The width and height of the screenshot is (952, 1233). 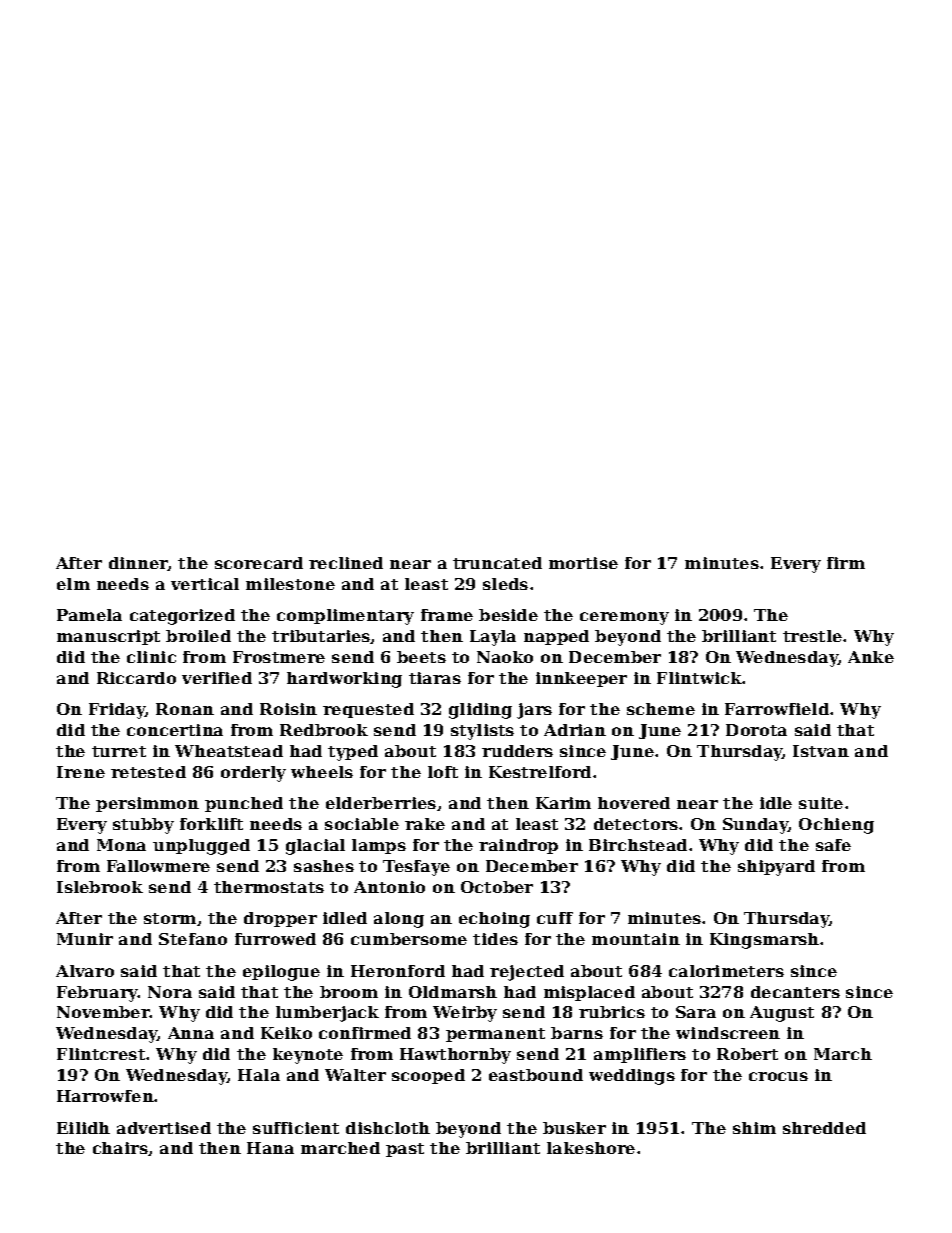 What do you see at coordinates (497, 563) in the screenshot?
I see `truncated` at bounding box center [497, 563].
